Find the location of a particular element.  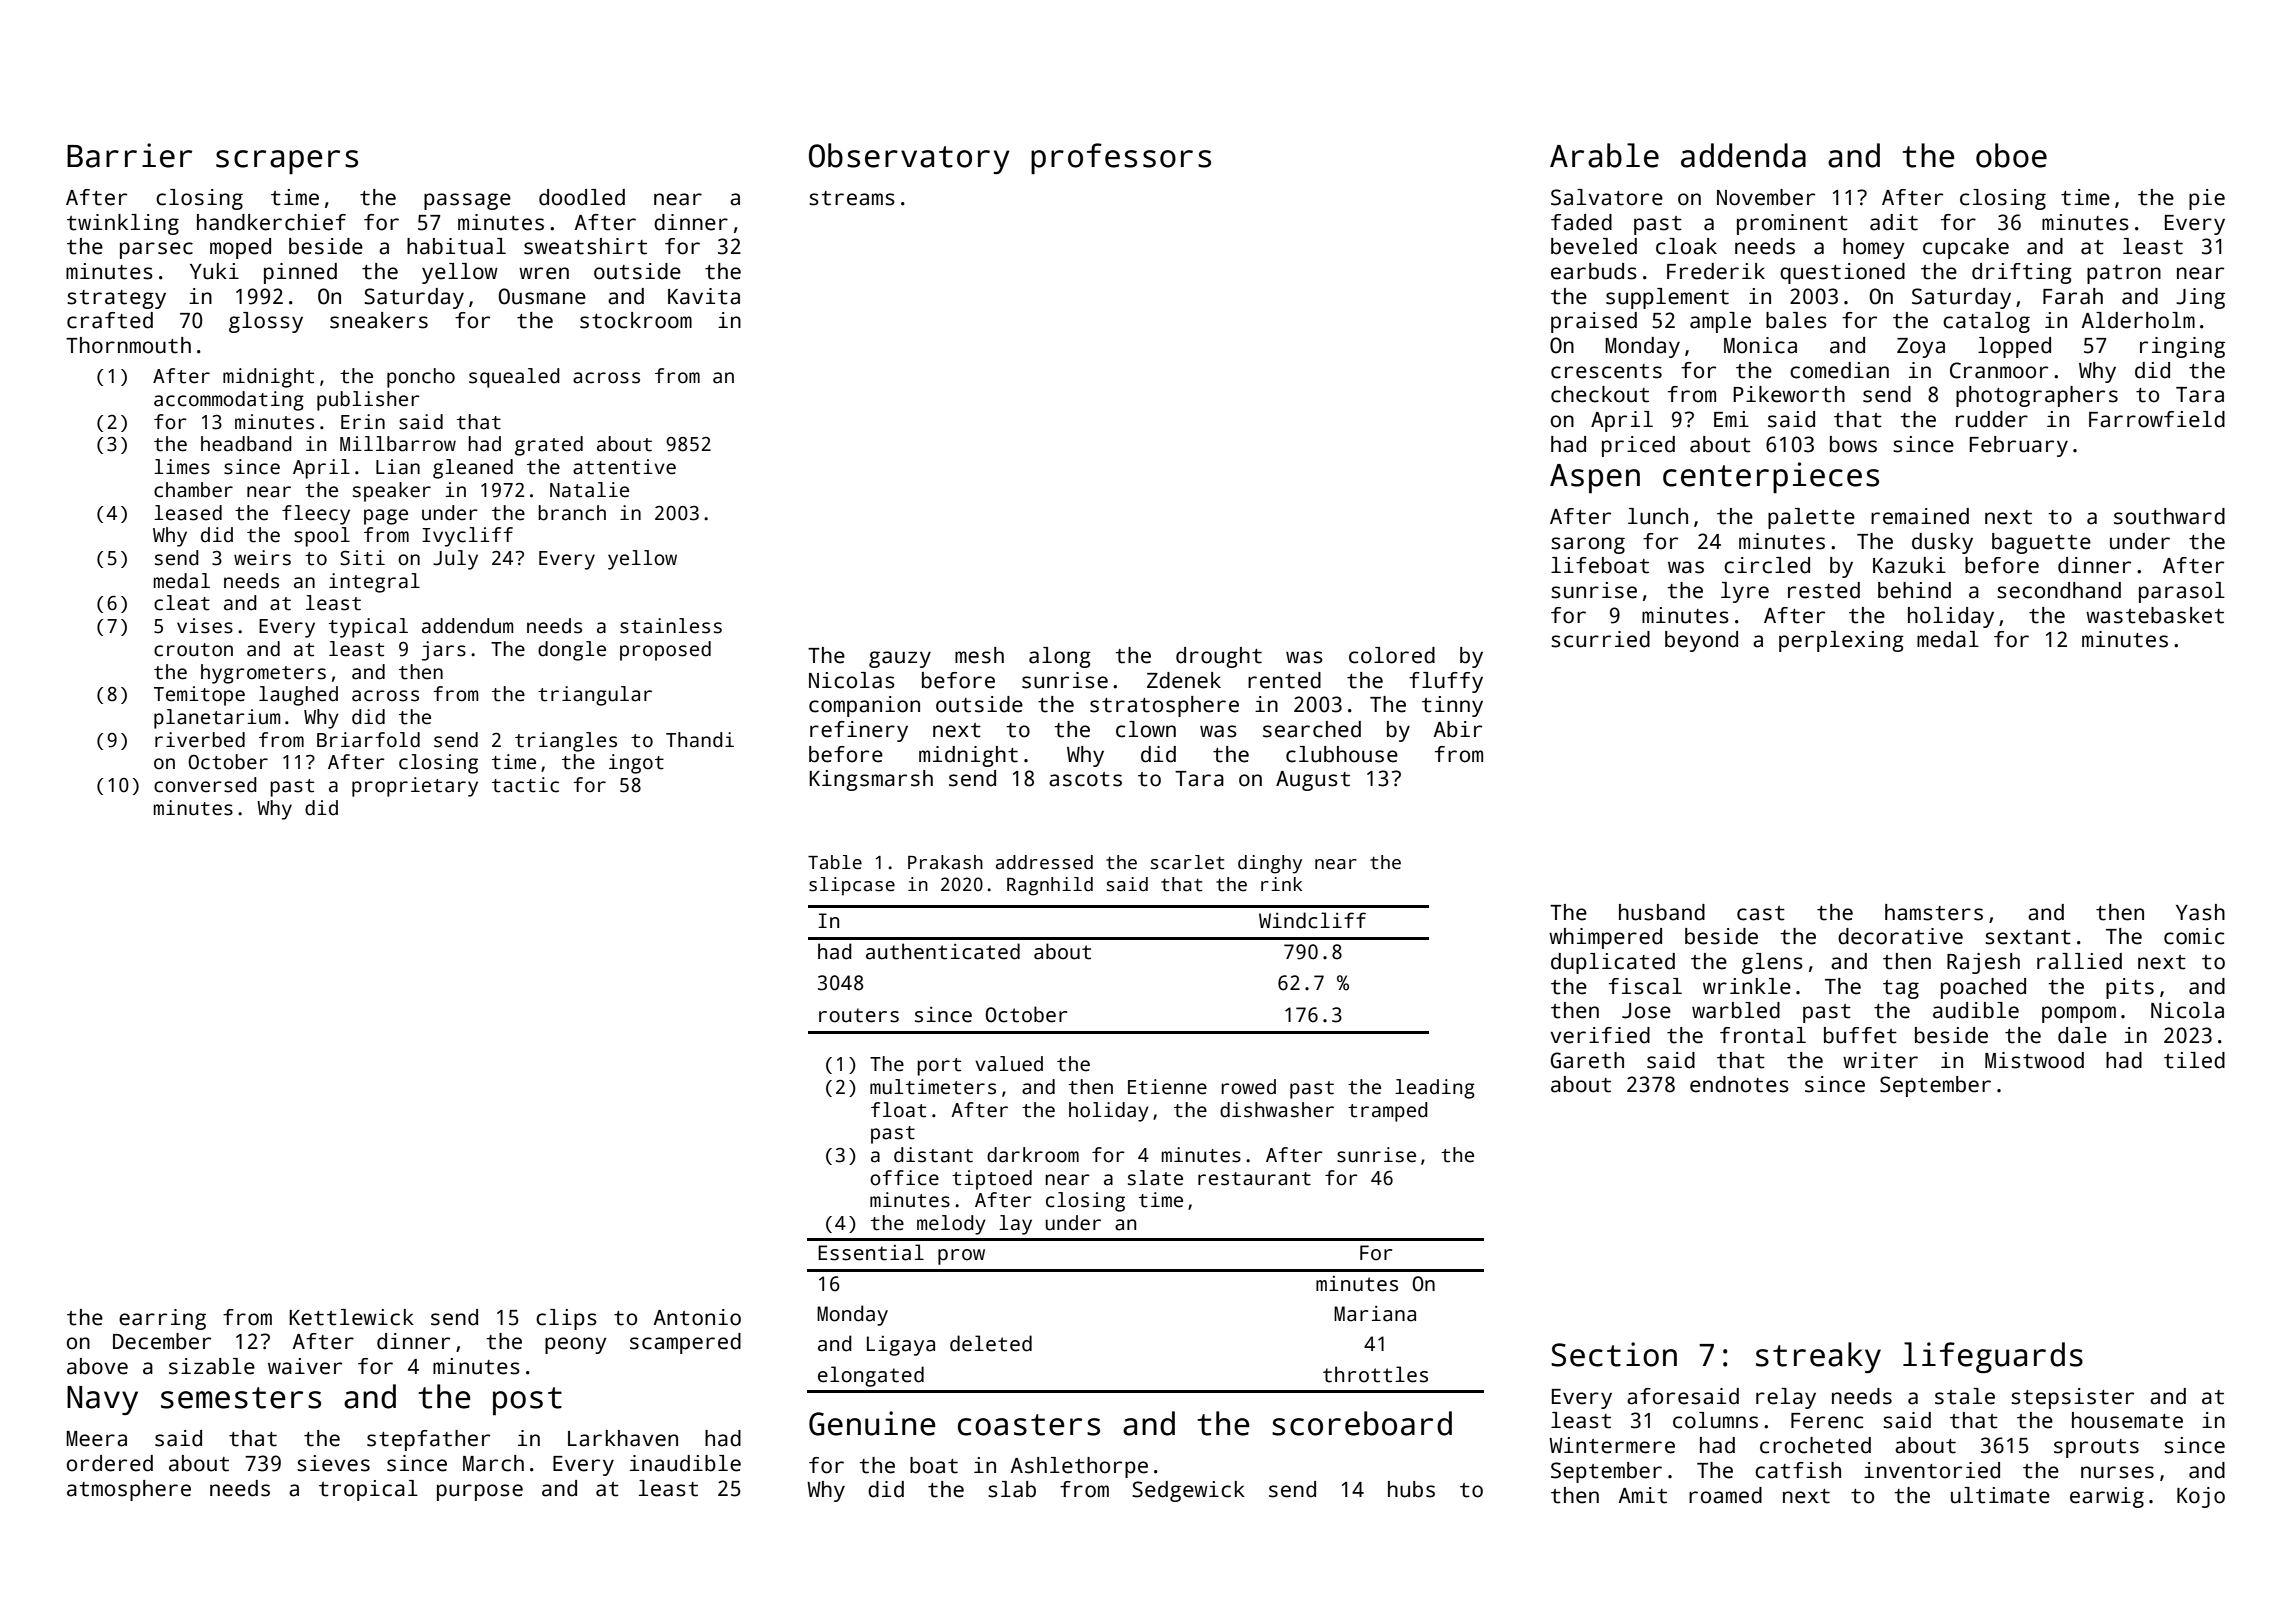

earwig is located at coordinates (2107, 1497).
